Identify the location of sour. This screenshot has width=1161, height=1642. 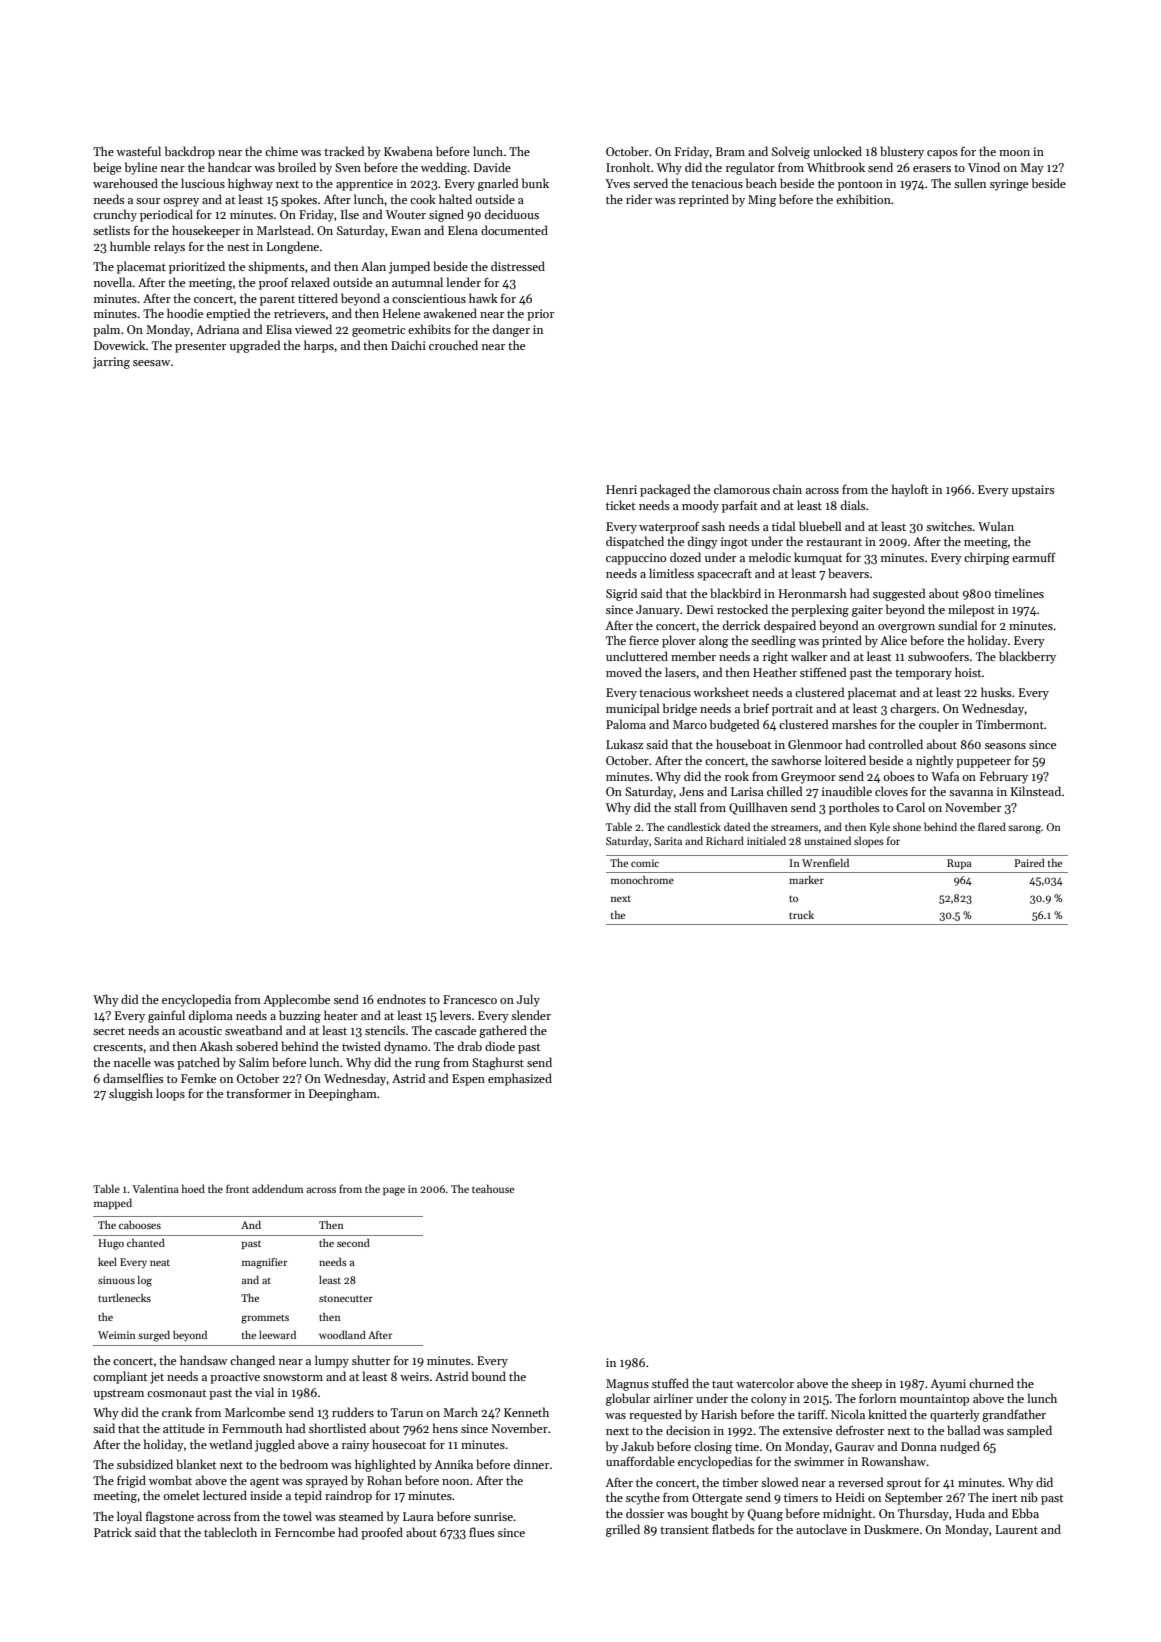
(148, 201).
